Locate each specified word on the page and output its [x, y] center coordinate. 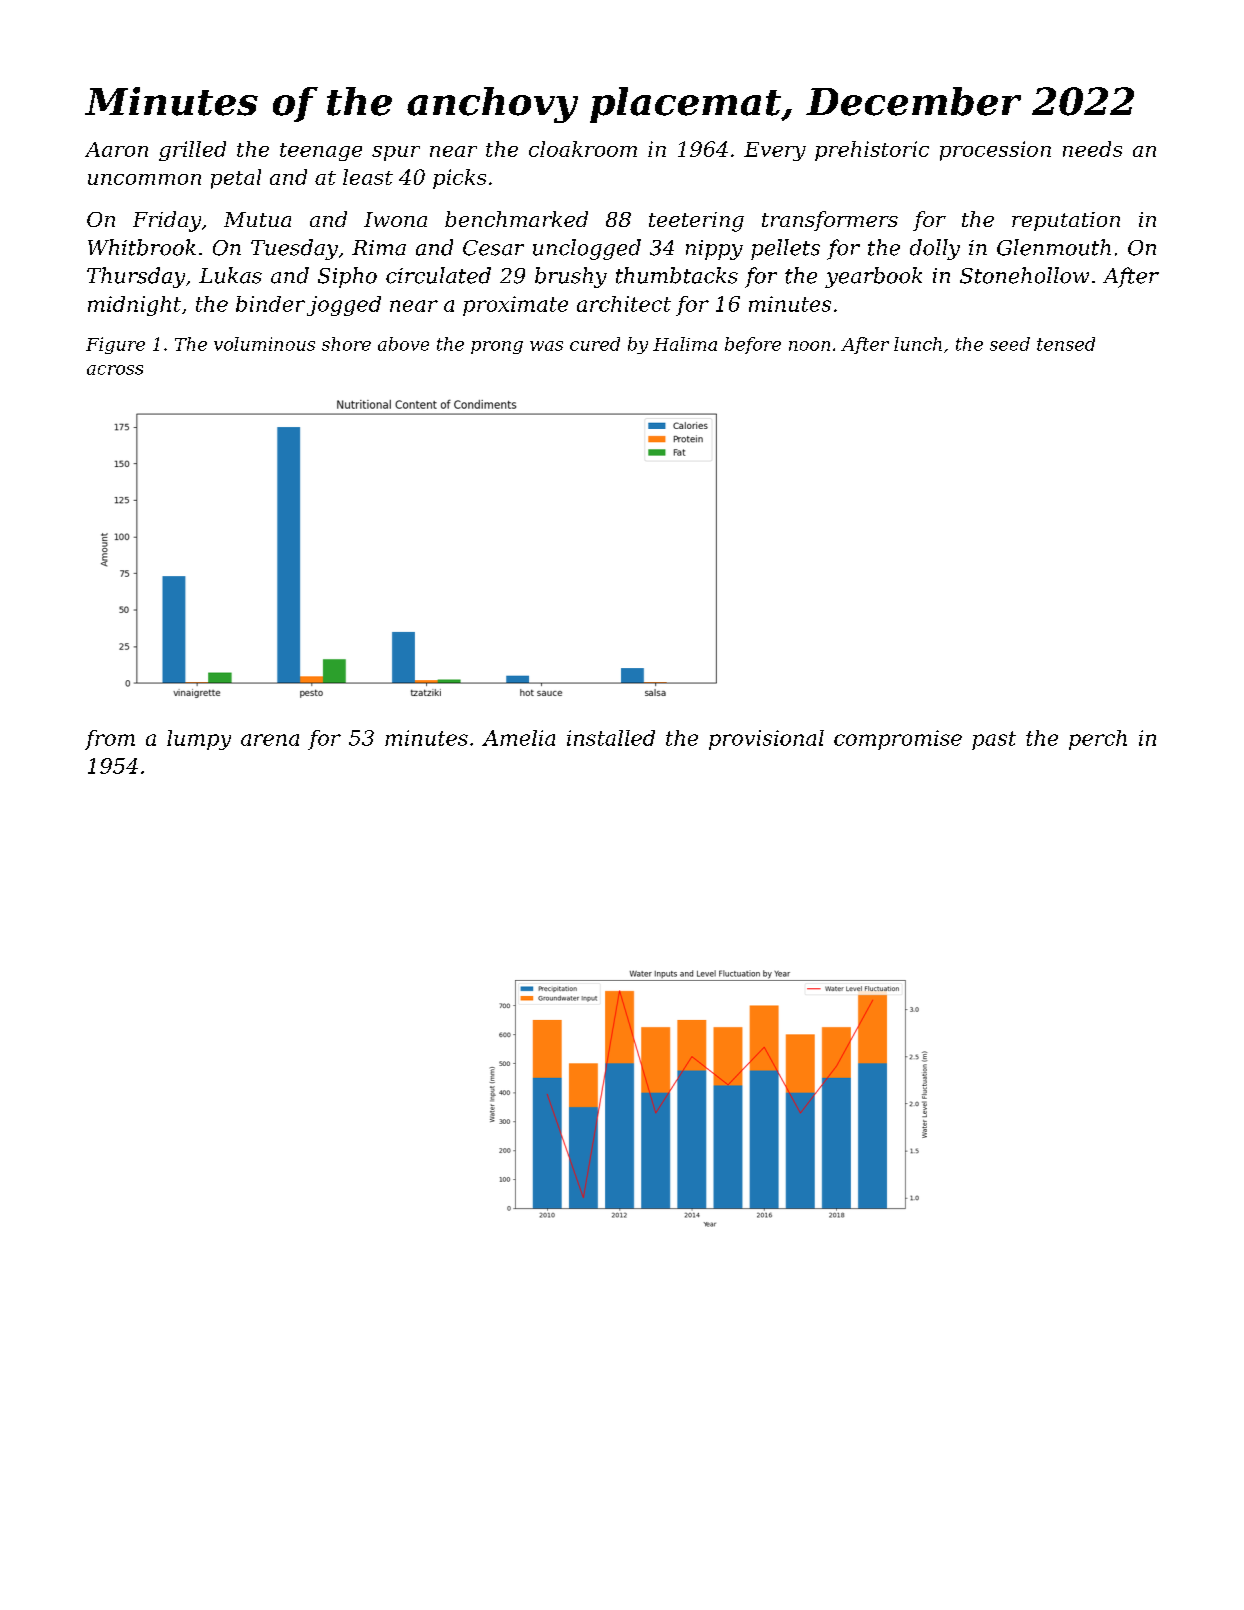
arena [270, 740]
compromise [898, 740]
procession [995, 151]
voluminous [264, 344]
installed [611, 738]
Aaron [116, 149]
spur [396, 153]
